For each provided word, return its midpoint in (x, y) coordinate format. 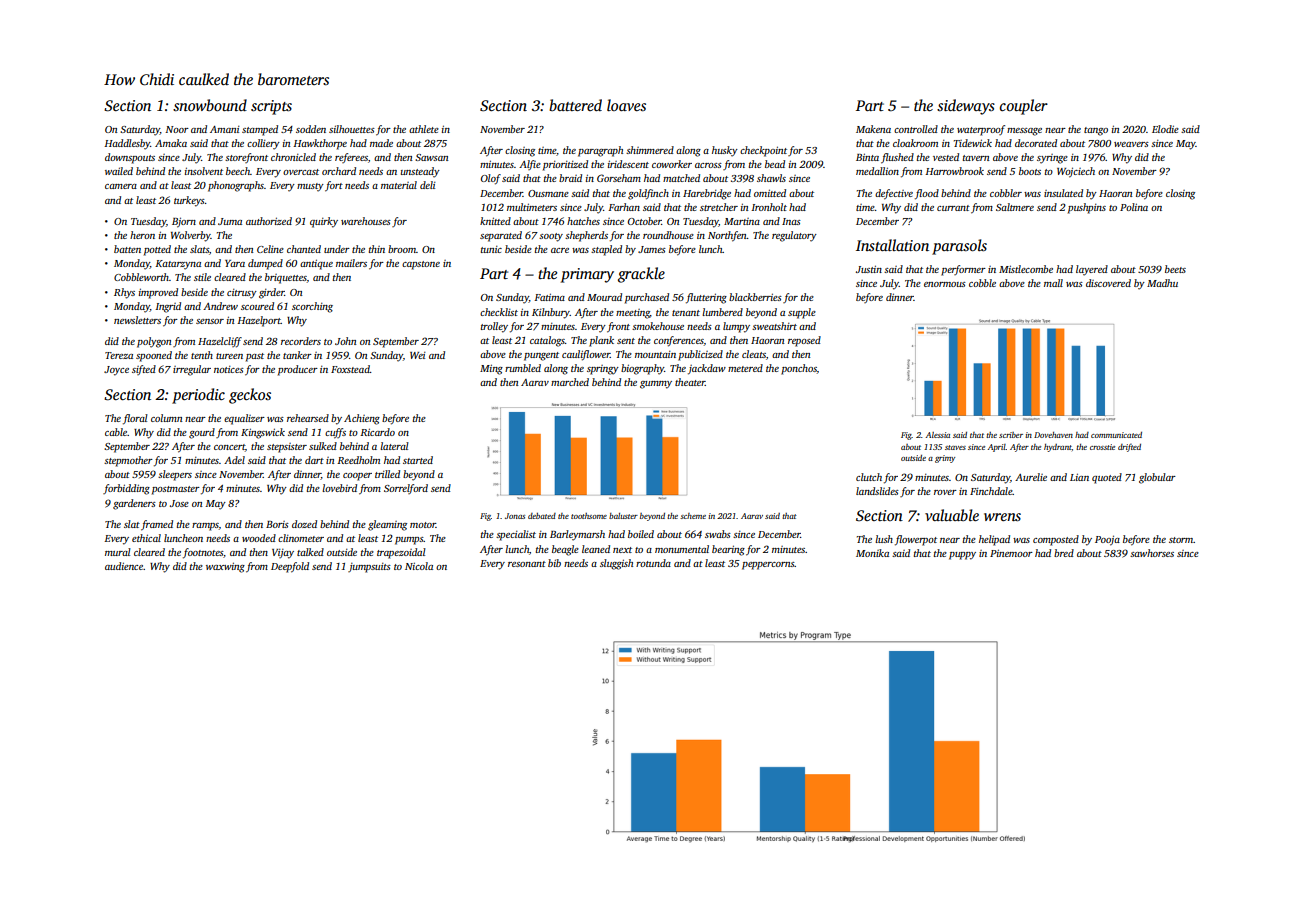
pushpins (1087, 208)
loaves (626, 105)
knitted (495, 221)
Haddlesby (127, 144)
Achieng (362, 419)
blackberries (755, 297)
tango (1096, 131)
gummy (656, 385)
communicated (1116, 435)
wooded (259, 538)
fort (334, 186)
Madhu (1162, 283)
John (345, 341)
